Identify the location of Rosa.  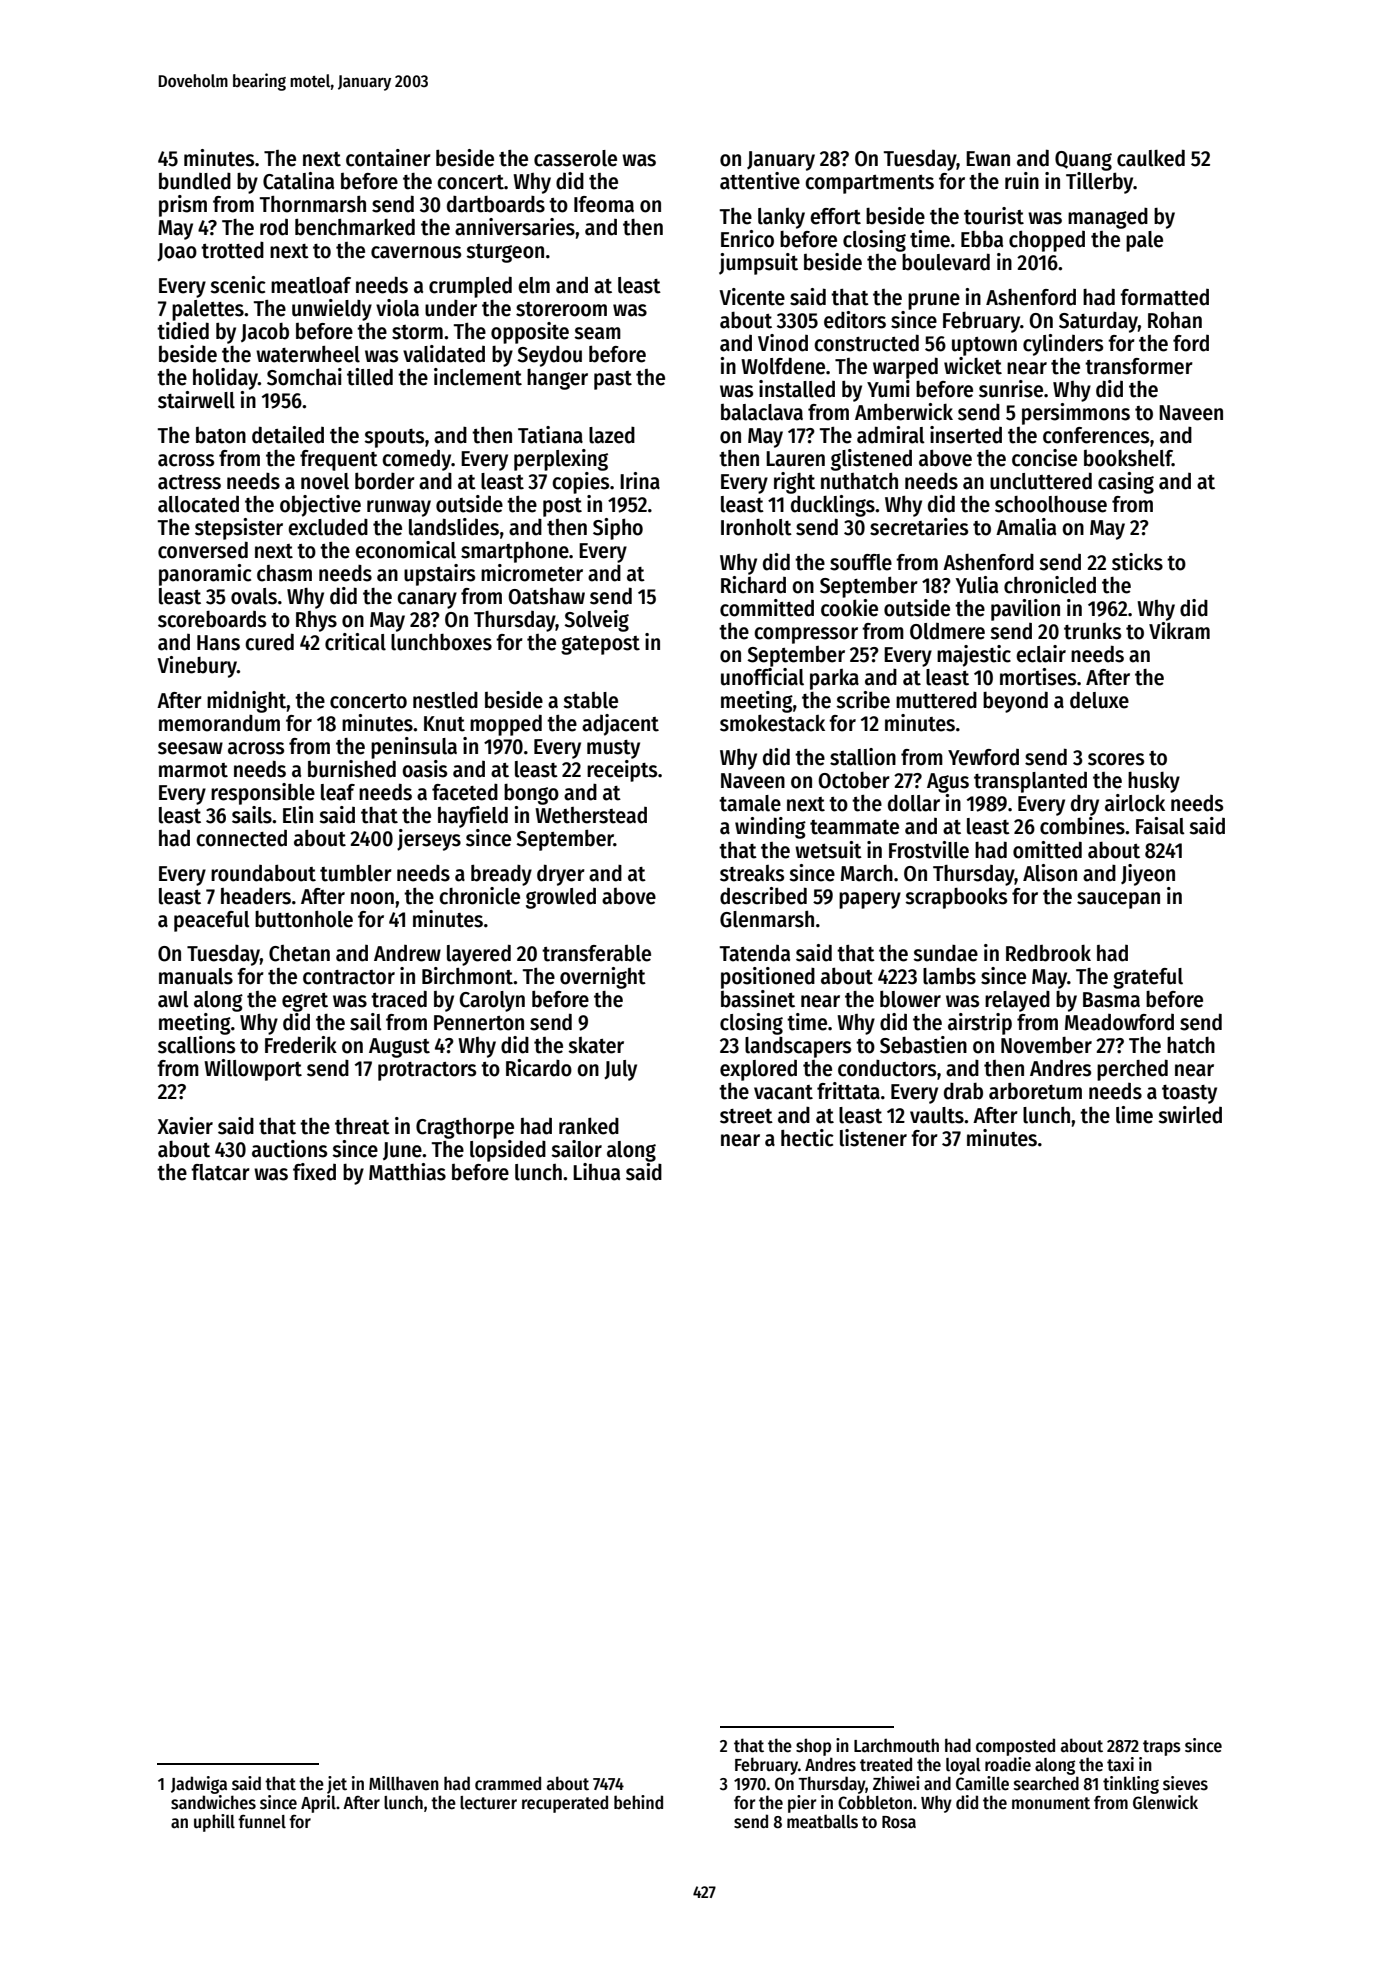
(899, 1822).
